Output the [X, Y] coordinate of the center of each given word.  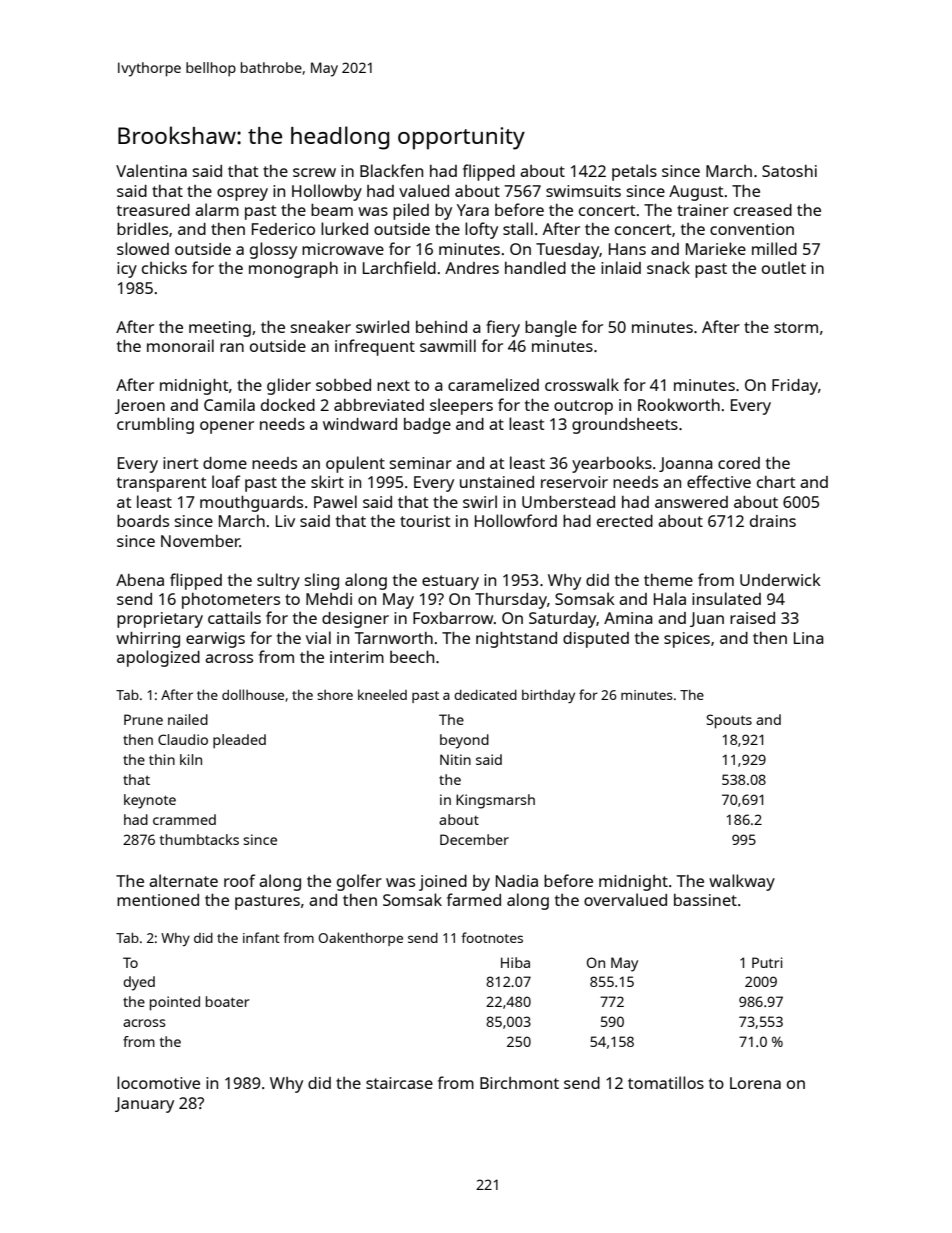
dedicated [485, 695]
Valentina [151, 170]
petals [634, 172]
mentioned [158, 900]
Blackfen [391, 170]
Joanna [686, 464]
